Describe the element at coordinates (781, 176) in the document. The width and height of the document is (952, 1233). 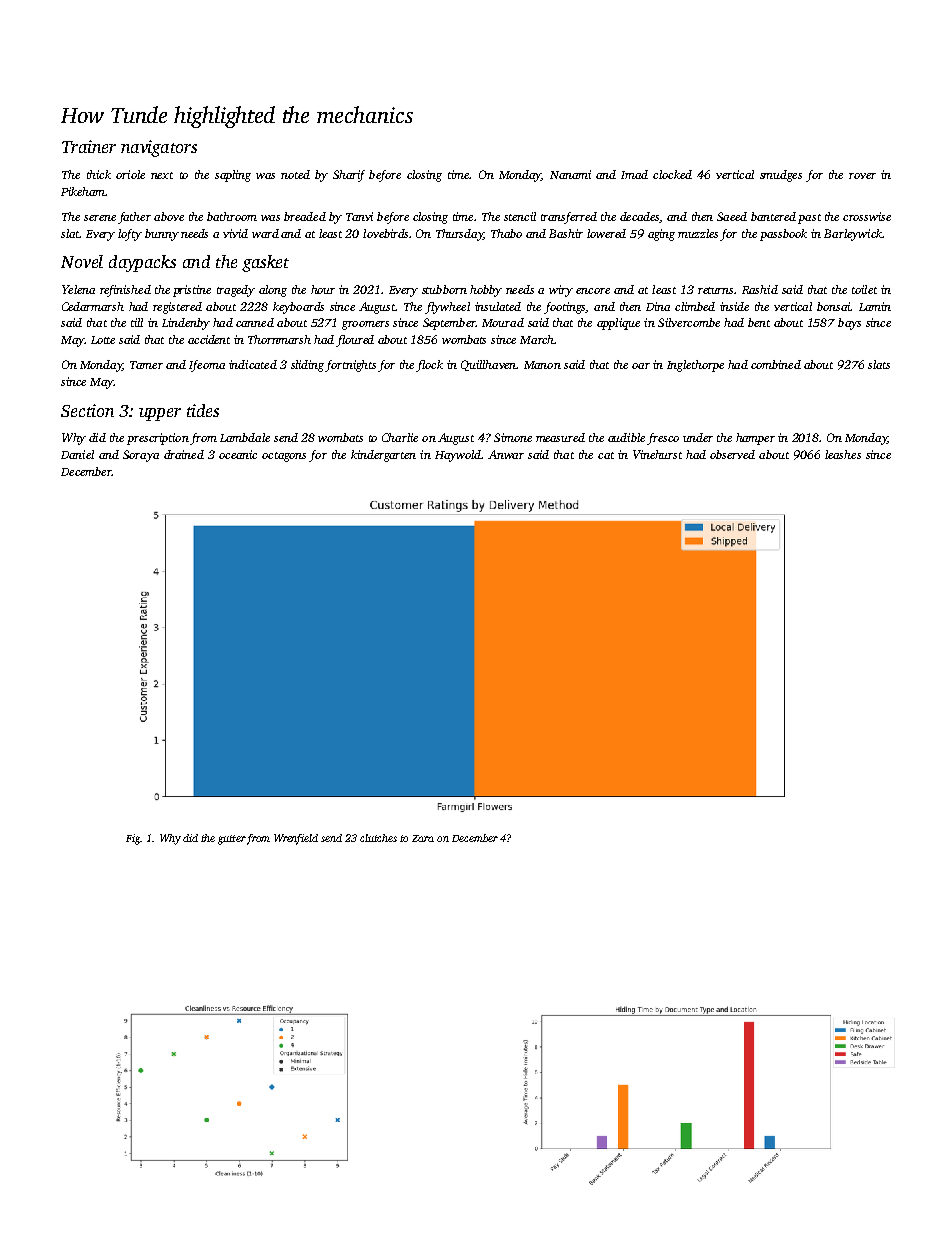
I see `smudges` at that location.
